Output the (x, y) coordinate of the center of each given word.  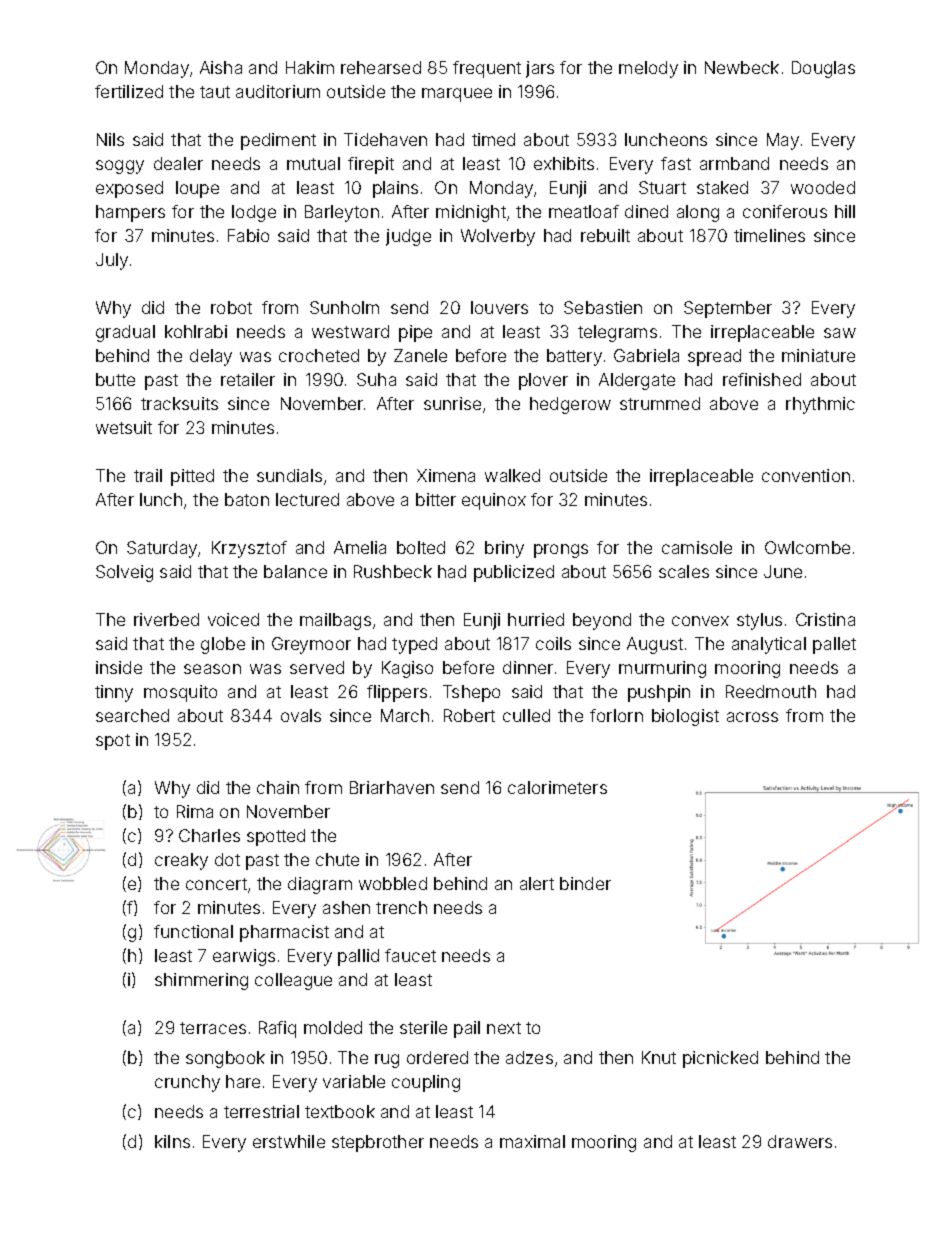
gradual (125, 333)
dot (227, 859)
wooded (823, 187)
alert (537, 883)
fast (676, 163)
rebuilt (605, 235)
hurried (536, 619)
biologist (685, 717)
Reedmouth (771, 691)
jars (540, 69)
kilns (172, 1141)
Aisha (221, 67)
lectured (307, 499)
